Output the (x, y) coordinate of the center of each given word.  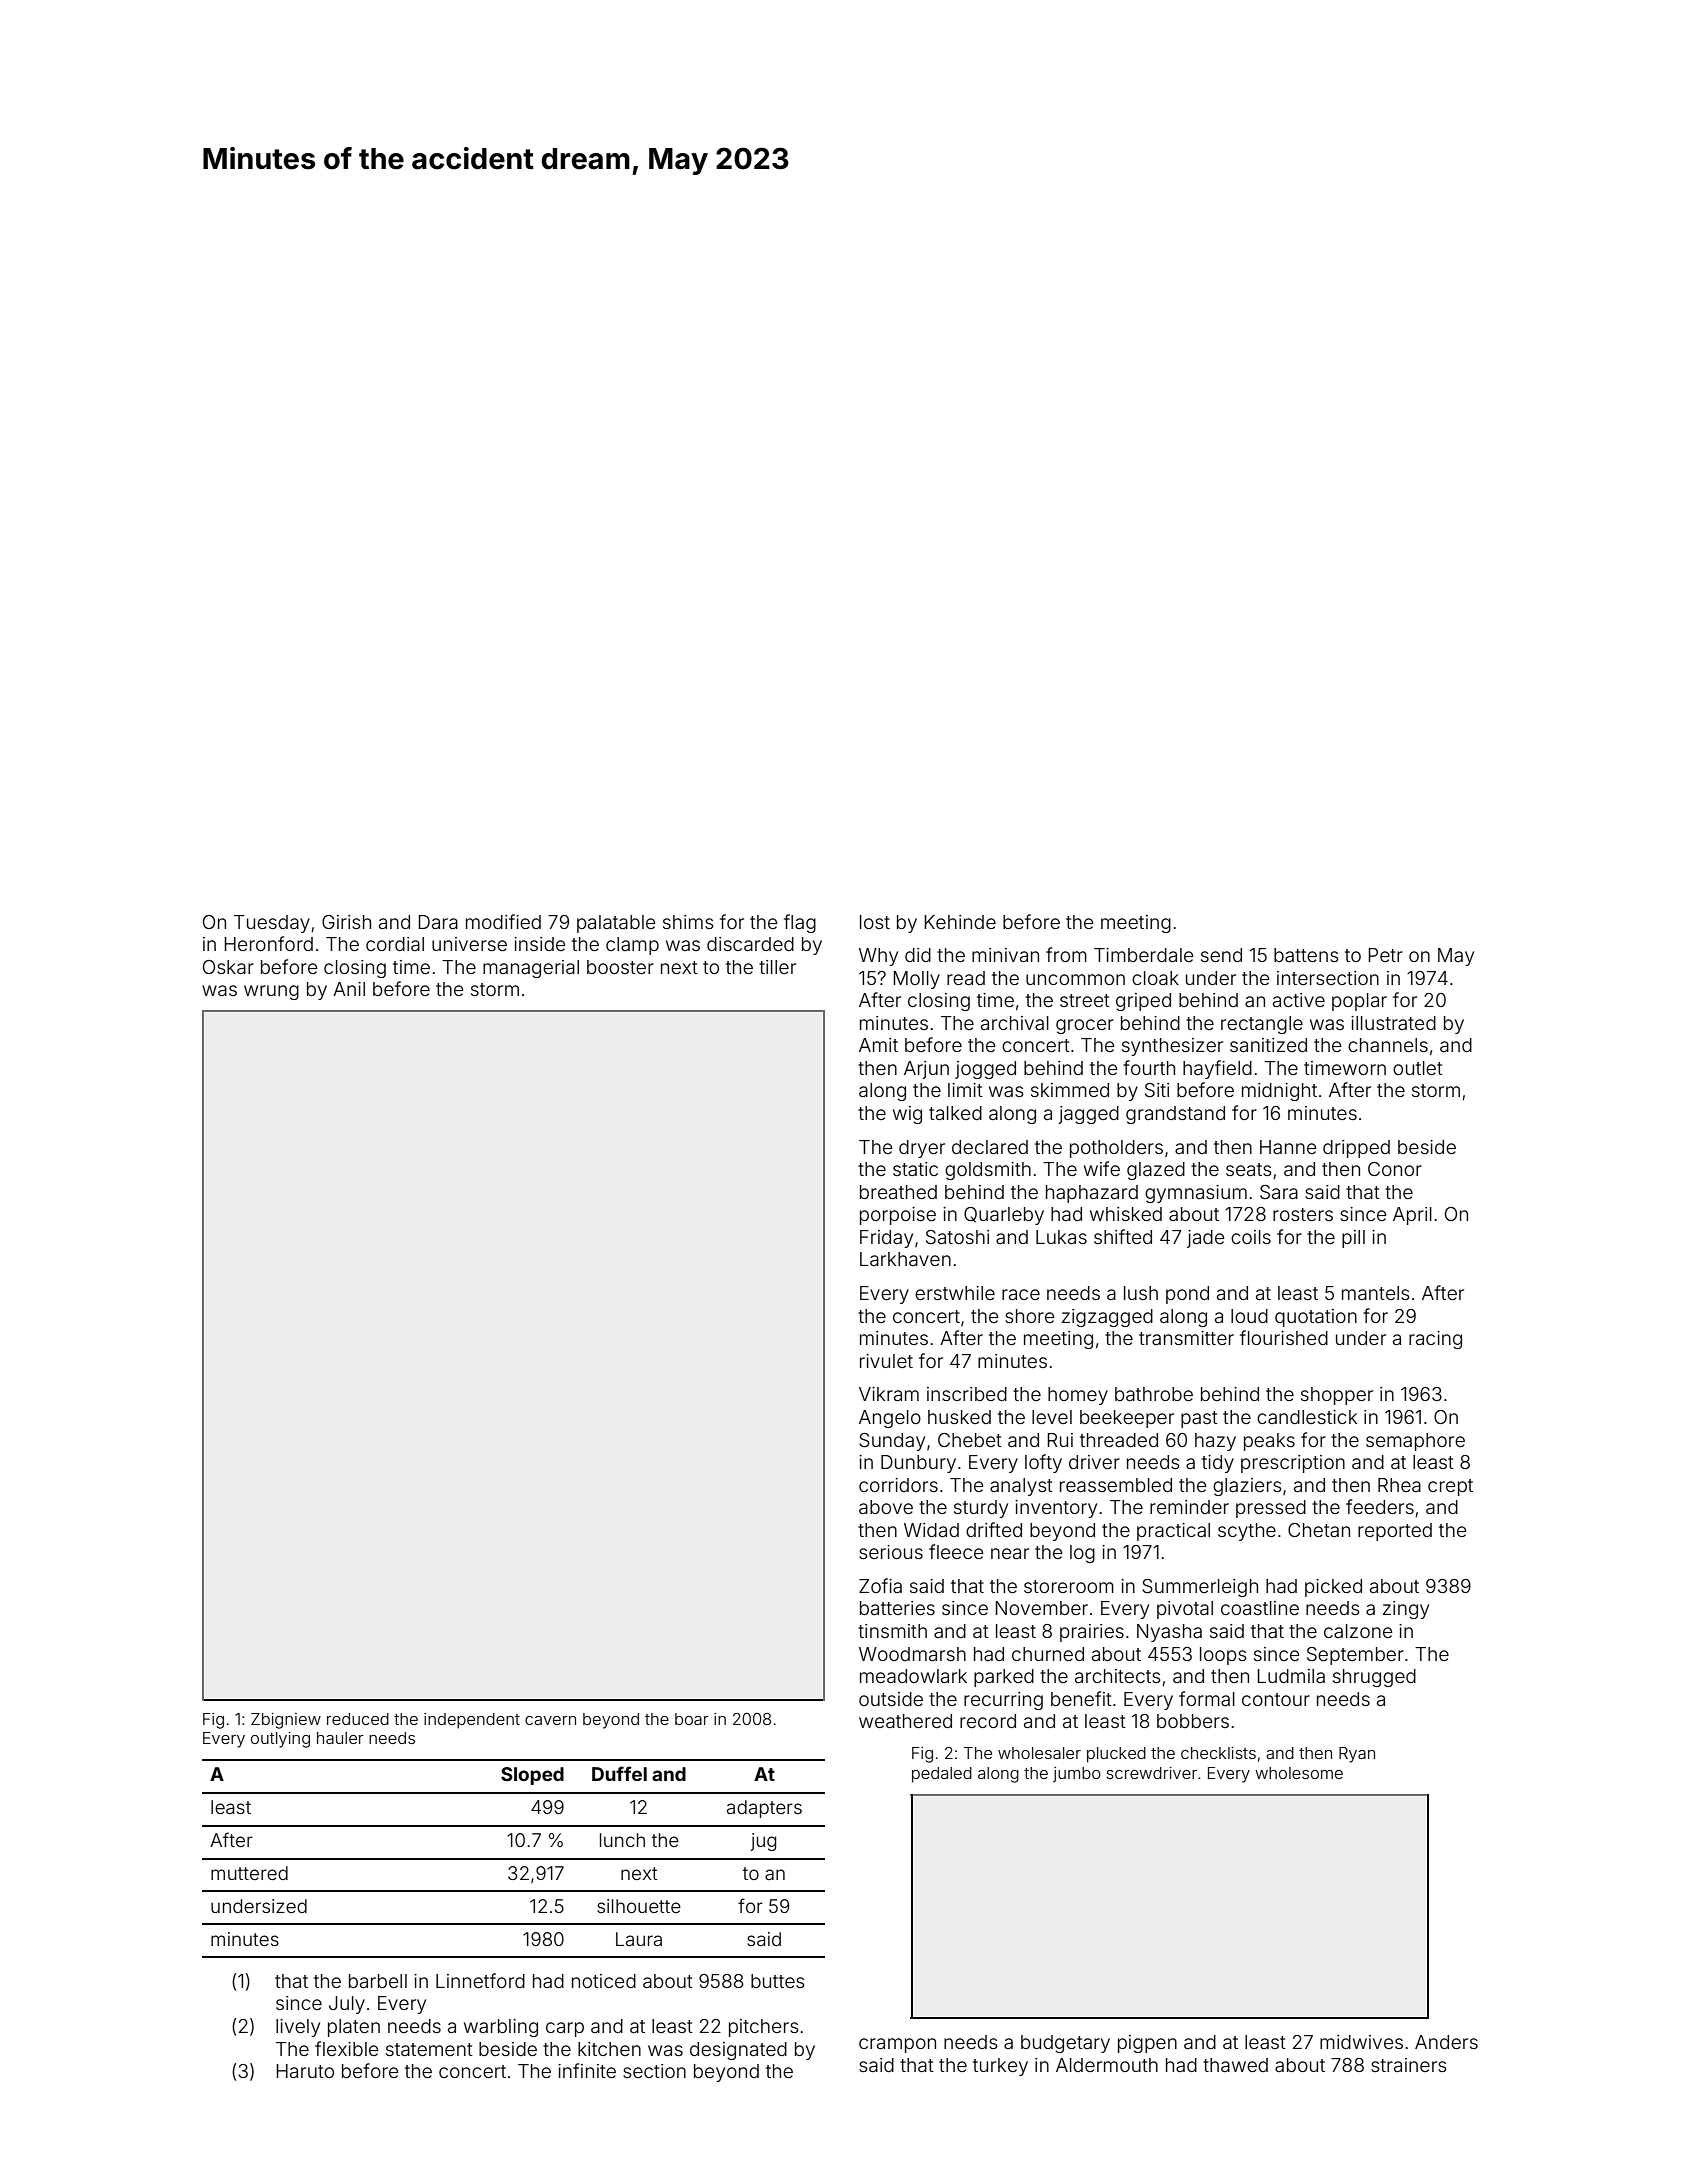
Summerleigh (1200, 1588)
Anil (349, 989)
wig (907, 1115)
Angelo (890, 1419)
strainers (1409, 2065)
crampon (897, 2045)
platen (354, 2028)
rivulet (886, 1361)
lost (875, 922)
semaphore (1415, 1442)
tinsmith (892, 1631)
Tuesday (272, 924)
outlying (280, 1740)
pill (1353, 1239)
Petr (1386, 955)
